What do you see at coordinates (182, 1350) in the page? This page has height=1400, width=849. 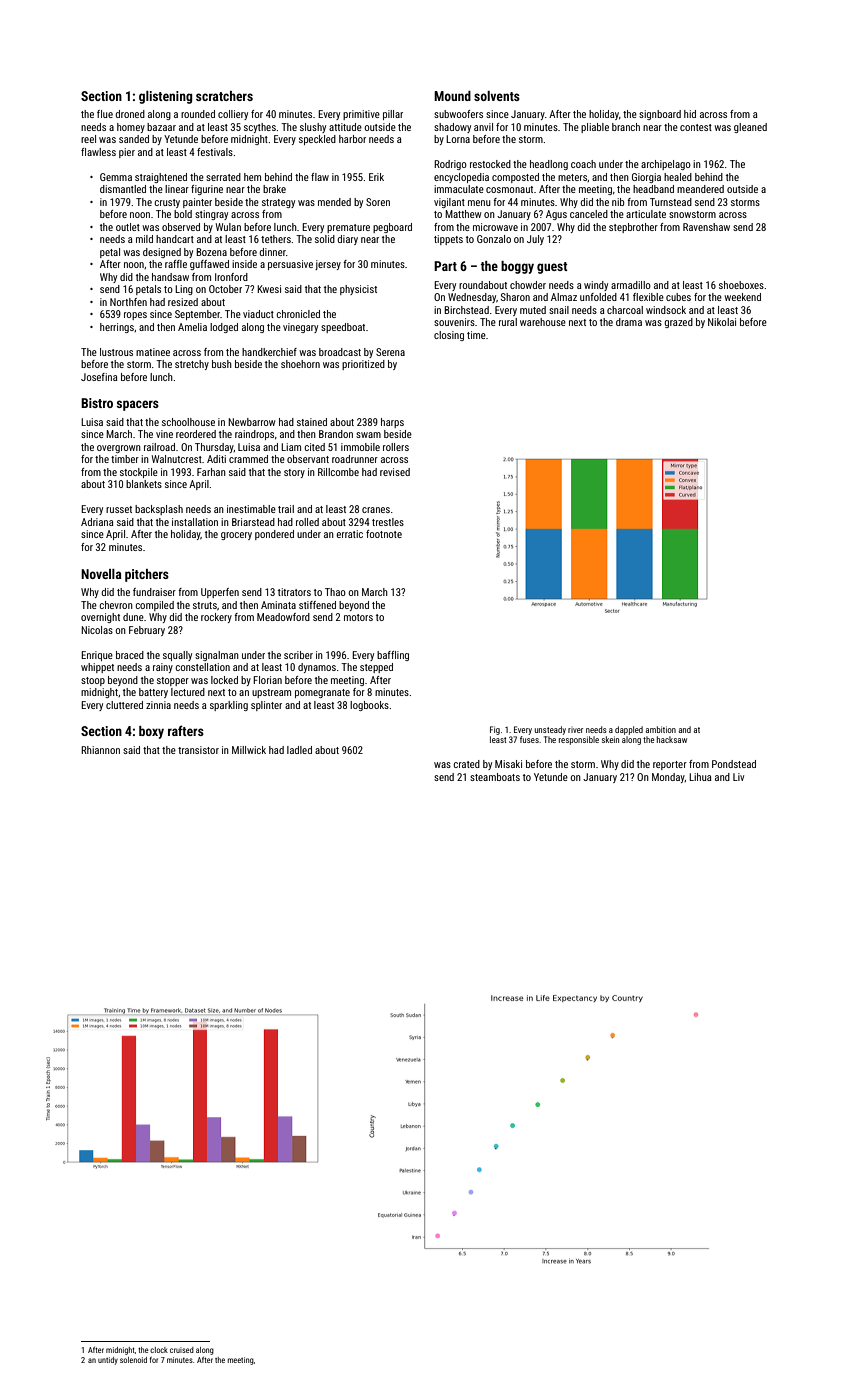 I see `cruised` at bounding box center [182, 1350].
